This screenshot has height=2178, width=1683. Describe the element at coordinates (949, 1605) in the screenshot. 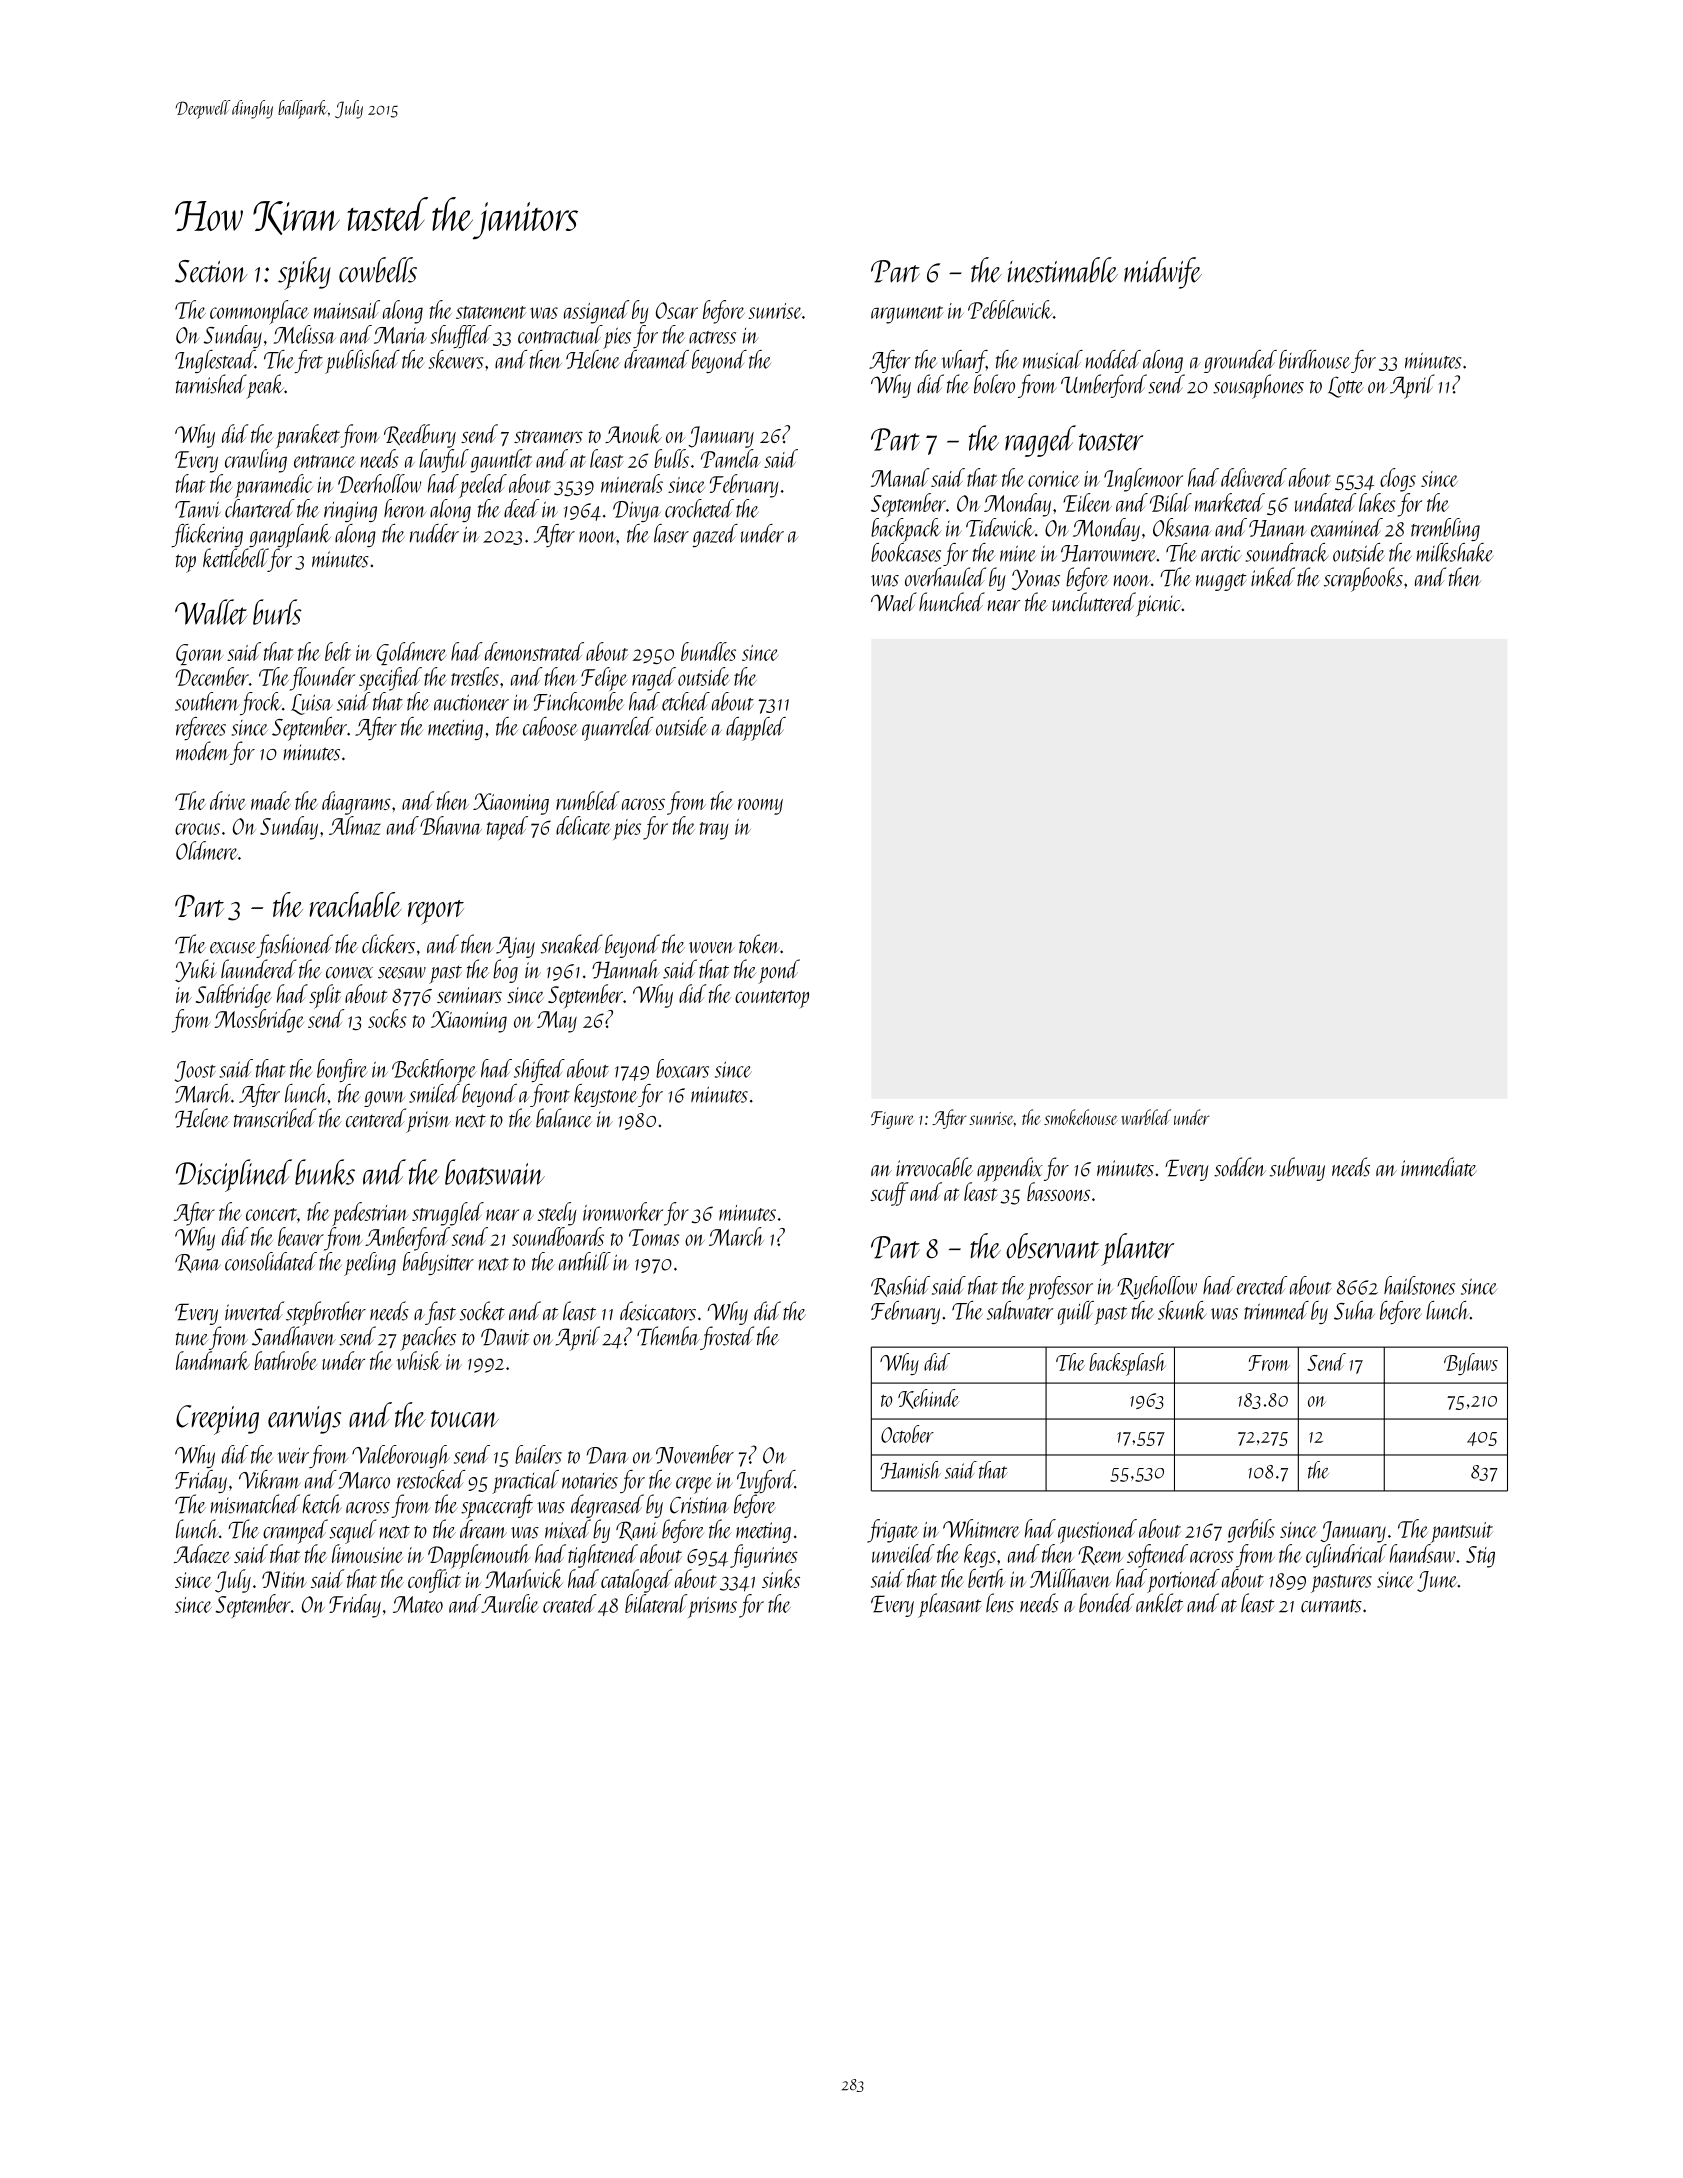

I see `pleasant` at that location.
